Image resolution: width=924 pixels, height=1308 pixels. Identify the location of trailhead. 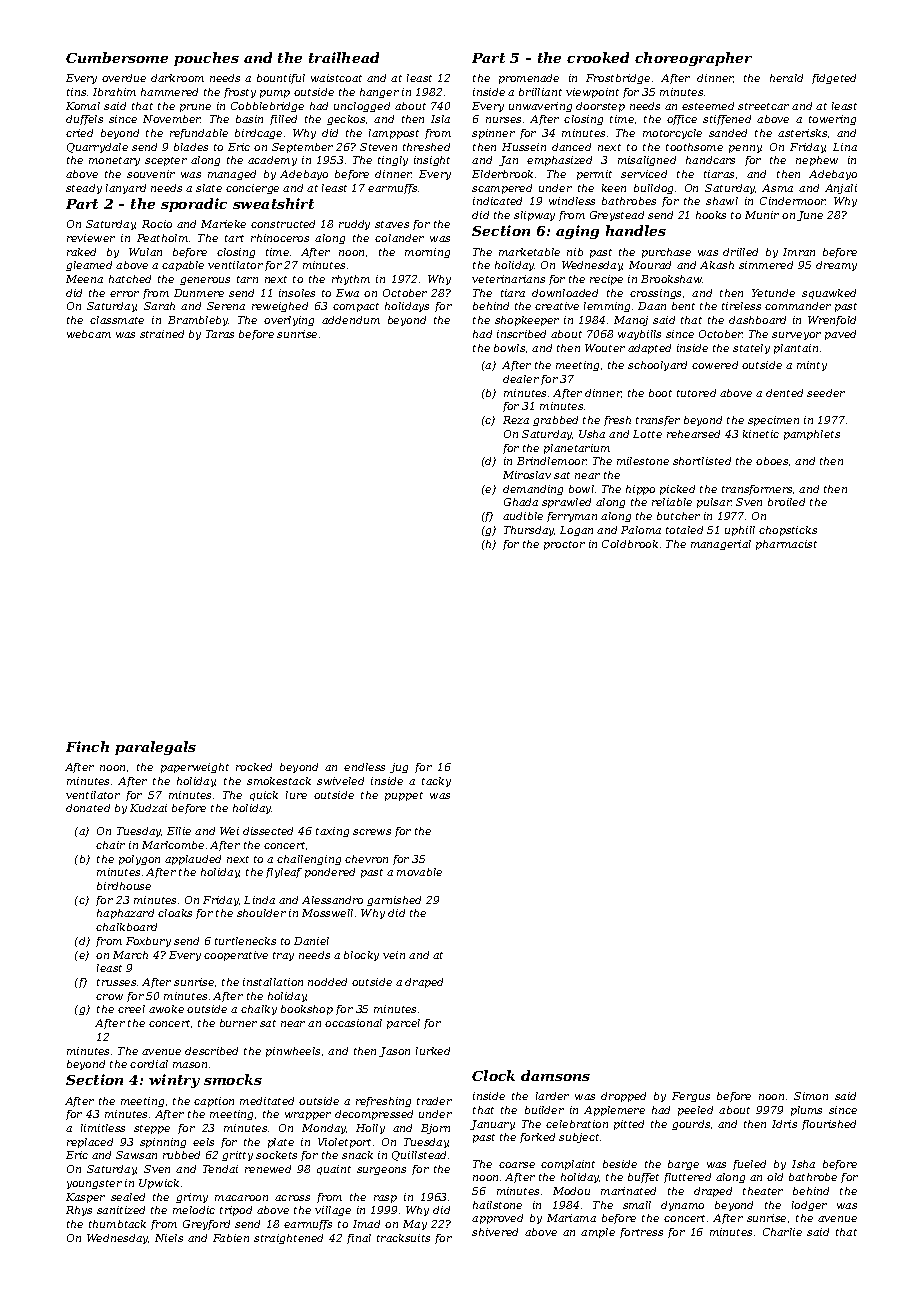
(344, 57).
